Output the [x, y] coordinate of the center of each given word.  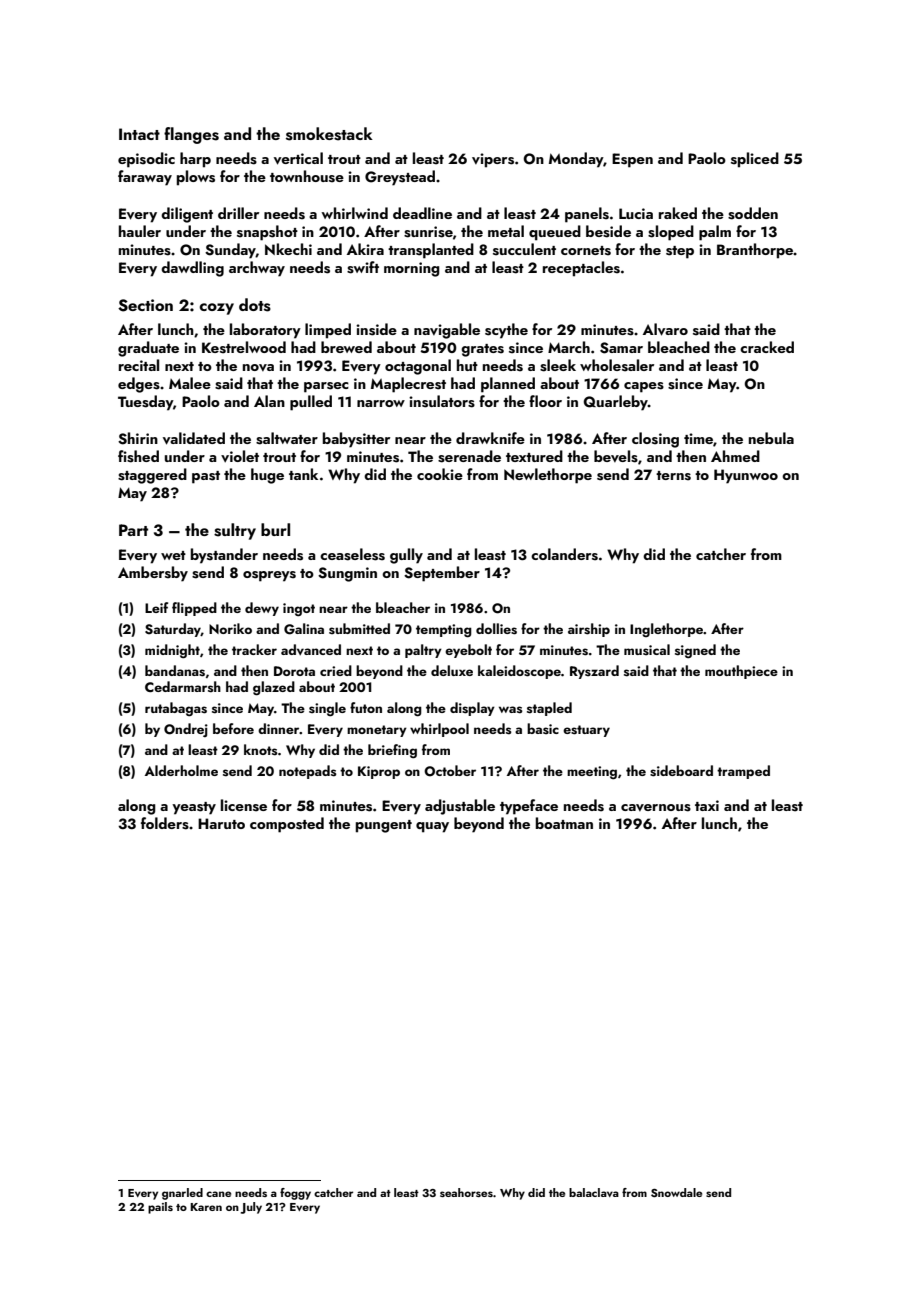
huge [267, 476]
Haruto [221, 823]
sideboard [681, 771]
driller [238, 213]
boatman [564, 823]
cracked [767, 347]
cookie [440, 474]
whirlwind [354, 213]
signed [695, 651]
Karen [206, 1207]
